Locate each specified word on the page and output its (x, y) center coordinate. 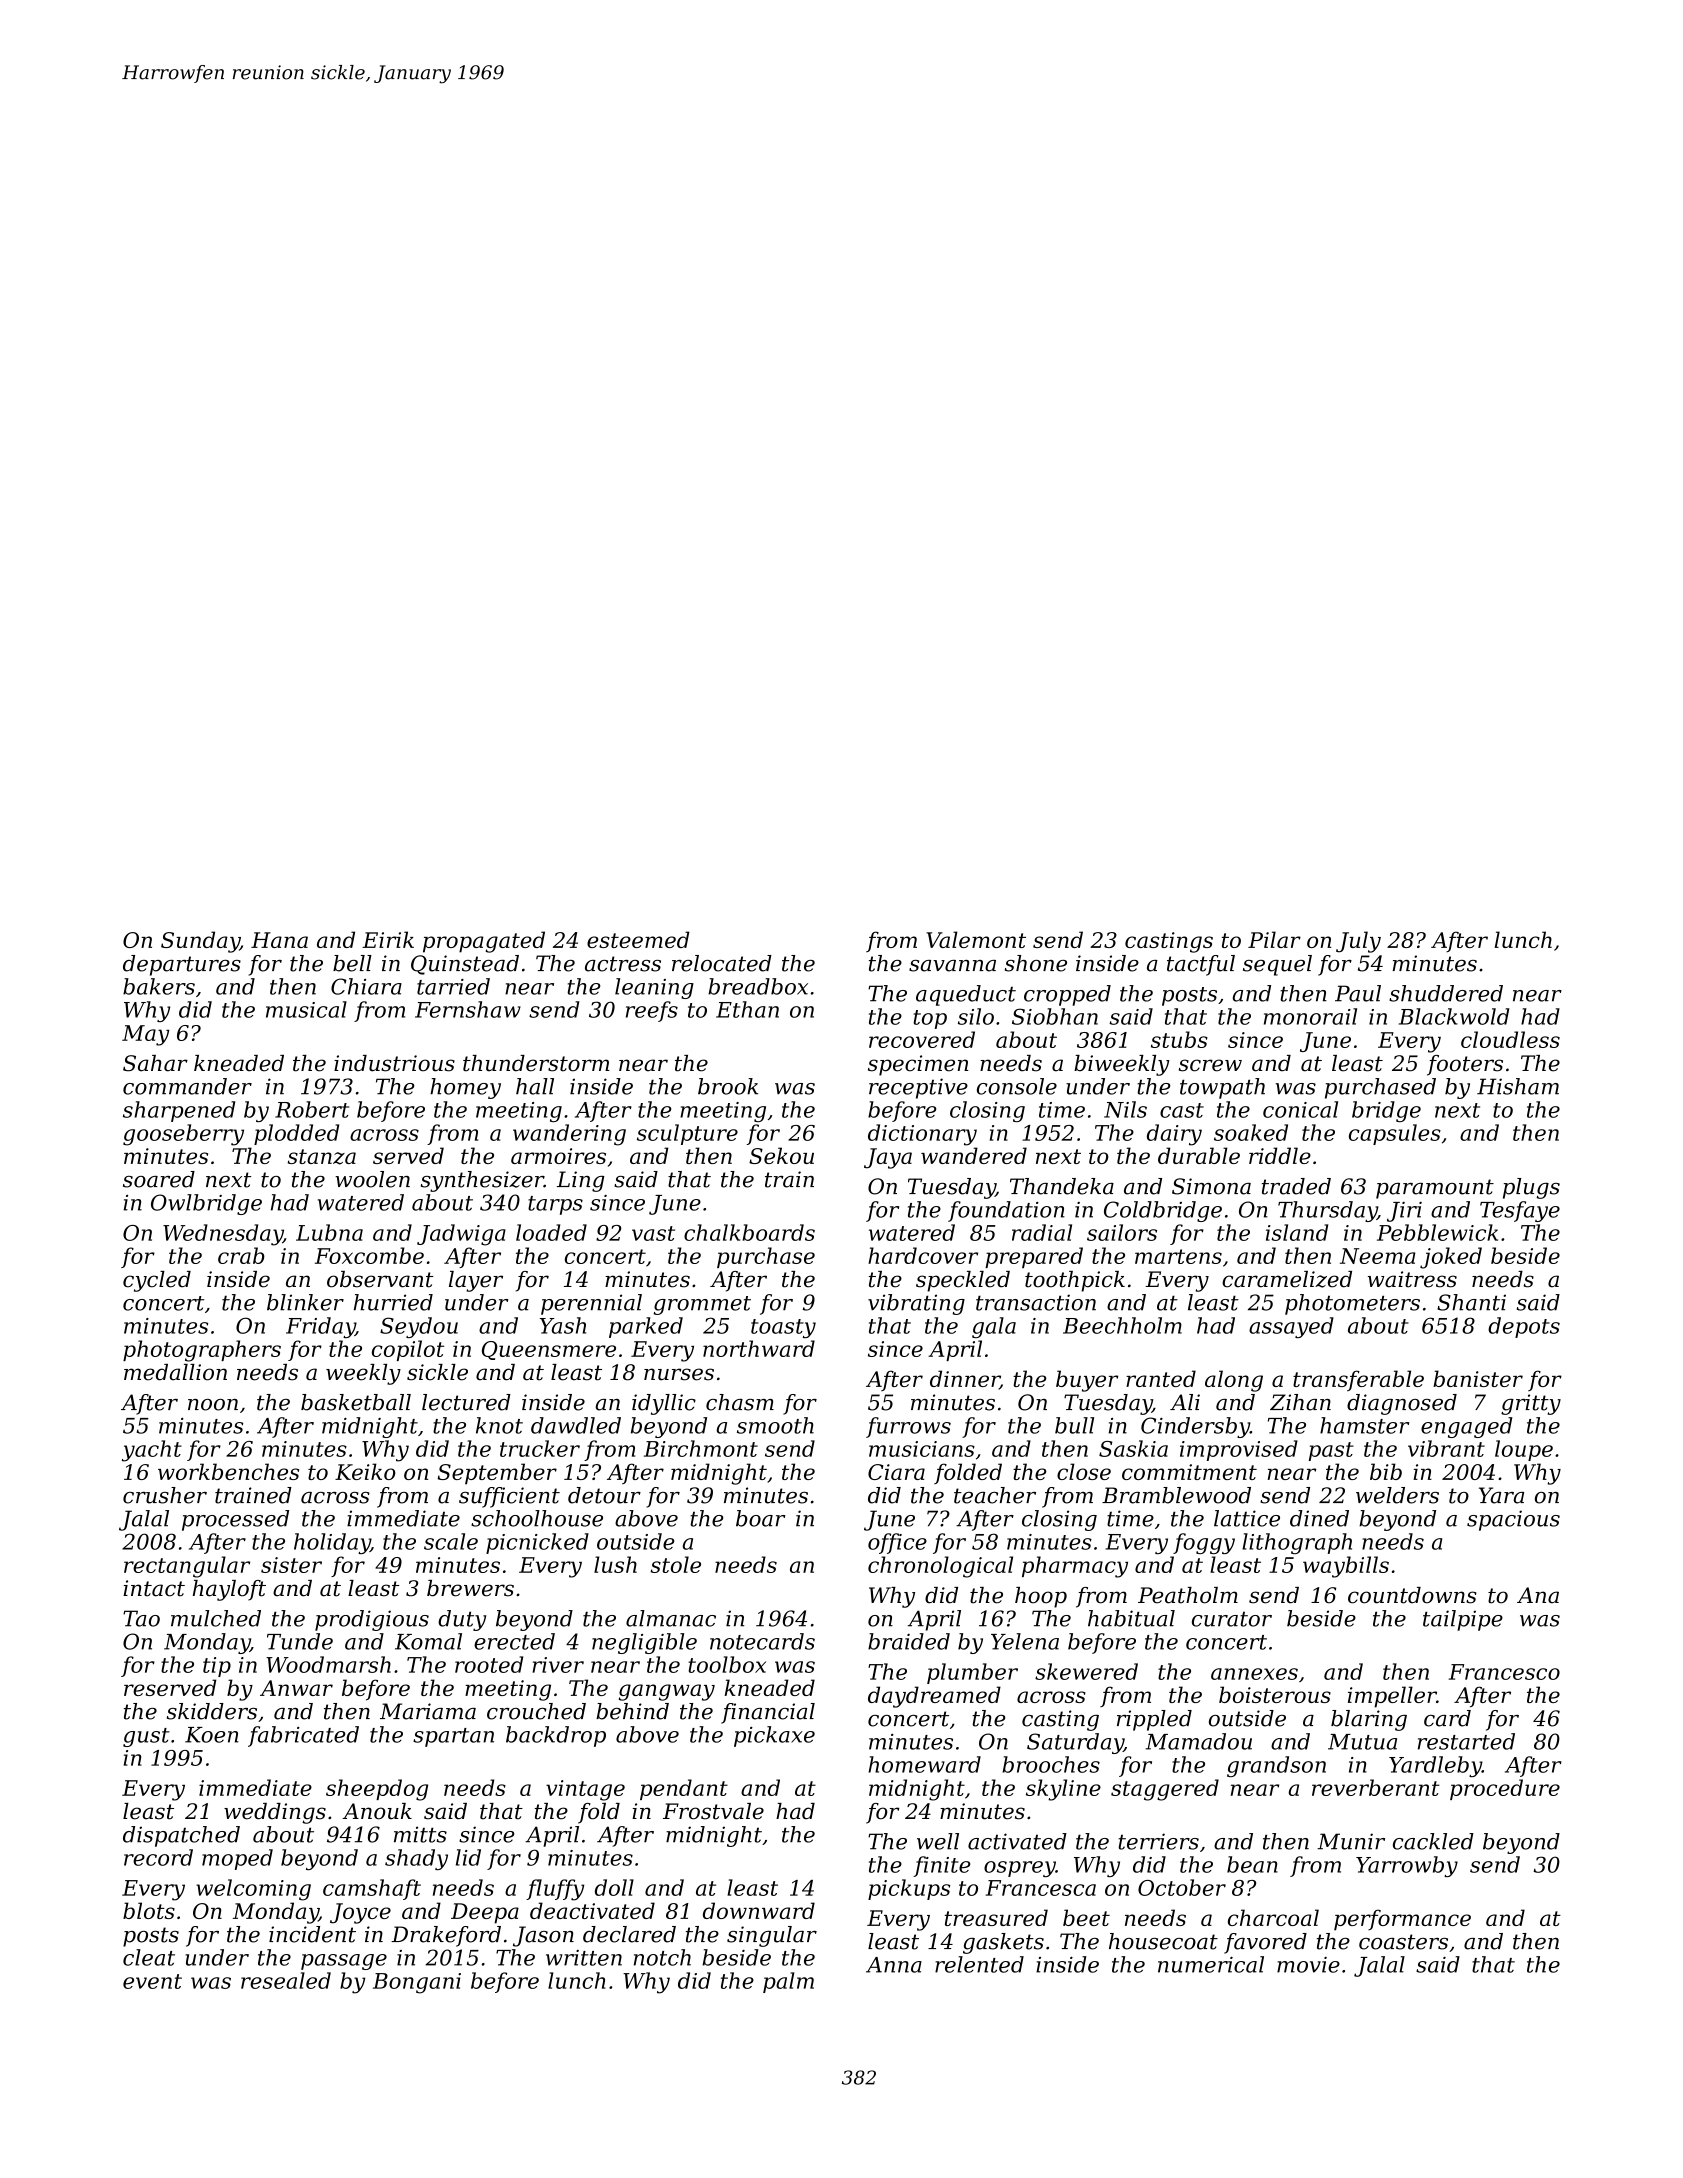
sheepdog (377, 1790)
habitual (1131, 1618)
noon (213, 1405)
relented (979, 1964)
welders (1397, 1495)
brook (728, 1086)
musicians (922, 1449)
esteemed (638, 939)
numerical (1211, 1964)
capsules (1395, 1134)
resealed (286, 1980)
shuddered (1446, 993)
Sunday (200, 942)
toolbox (727, 1664)
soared (159, 1179)
